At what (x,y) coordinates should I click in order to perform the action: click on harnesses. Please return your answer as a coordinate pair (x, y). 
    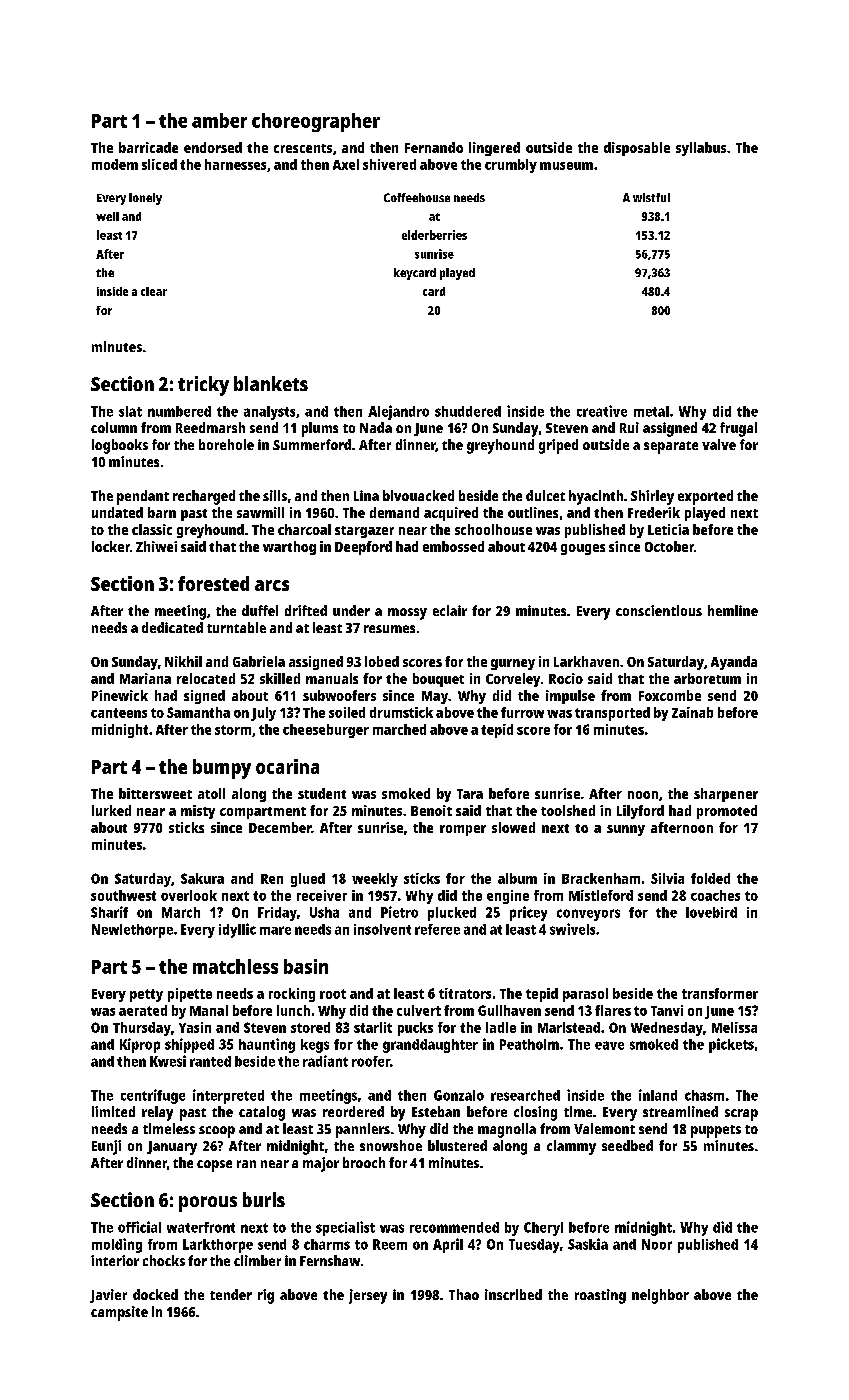
    Looking at the image, I should click on (235, 164).
